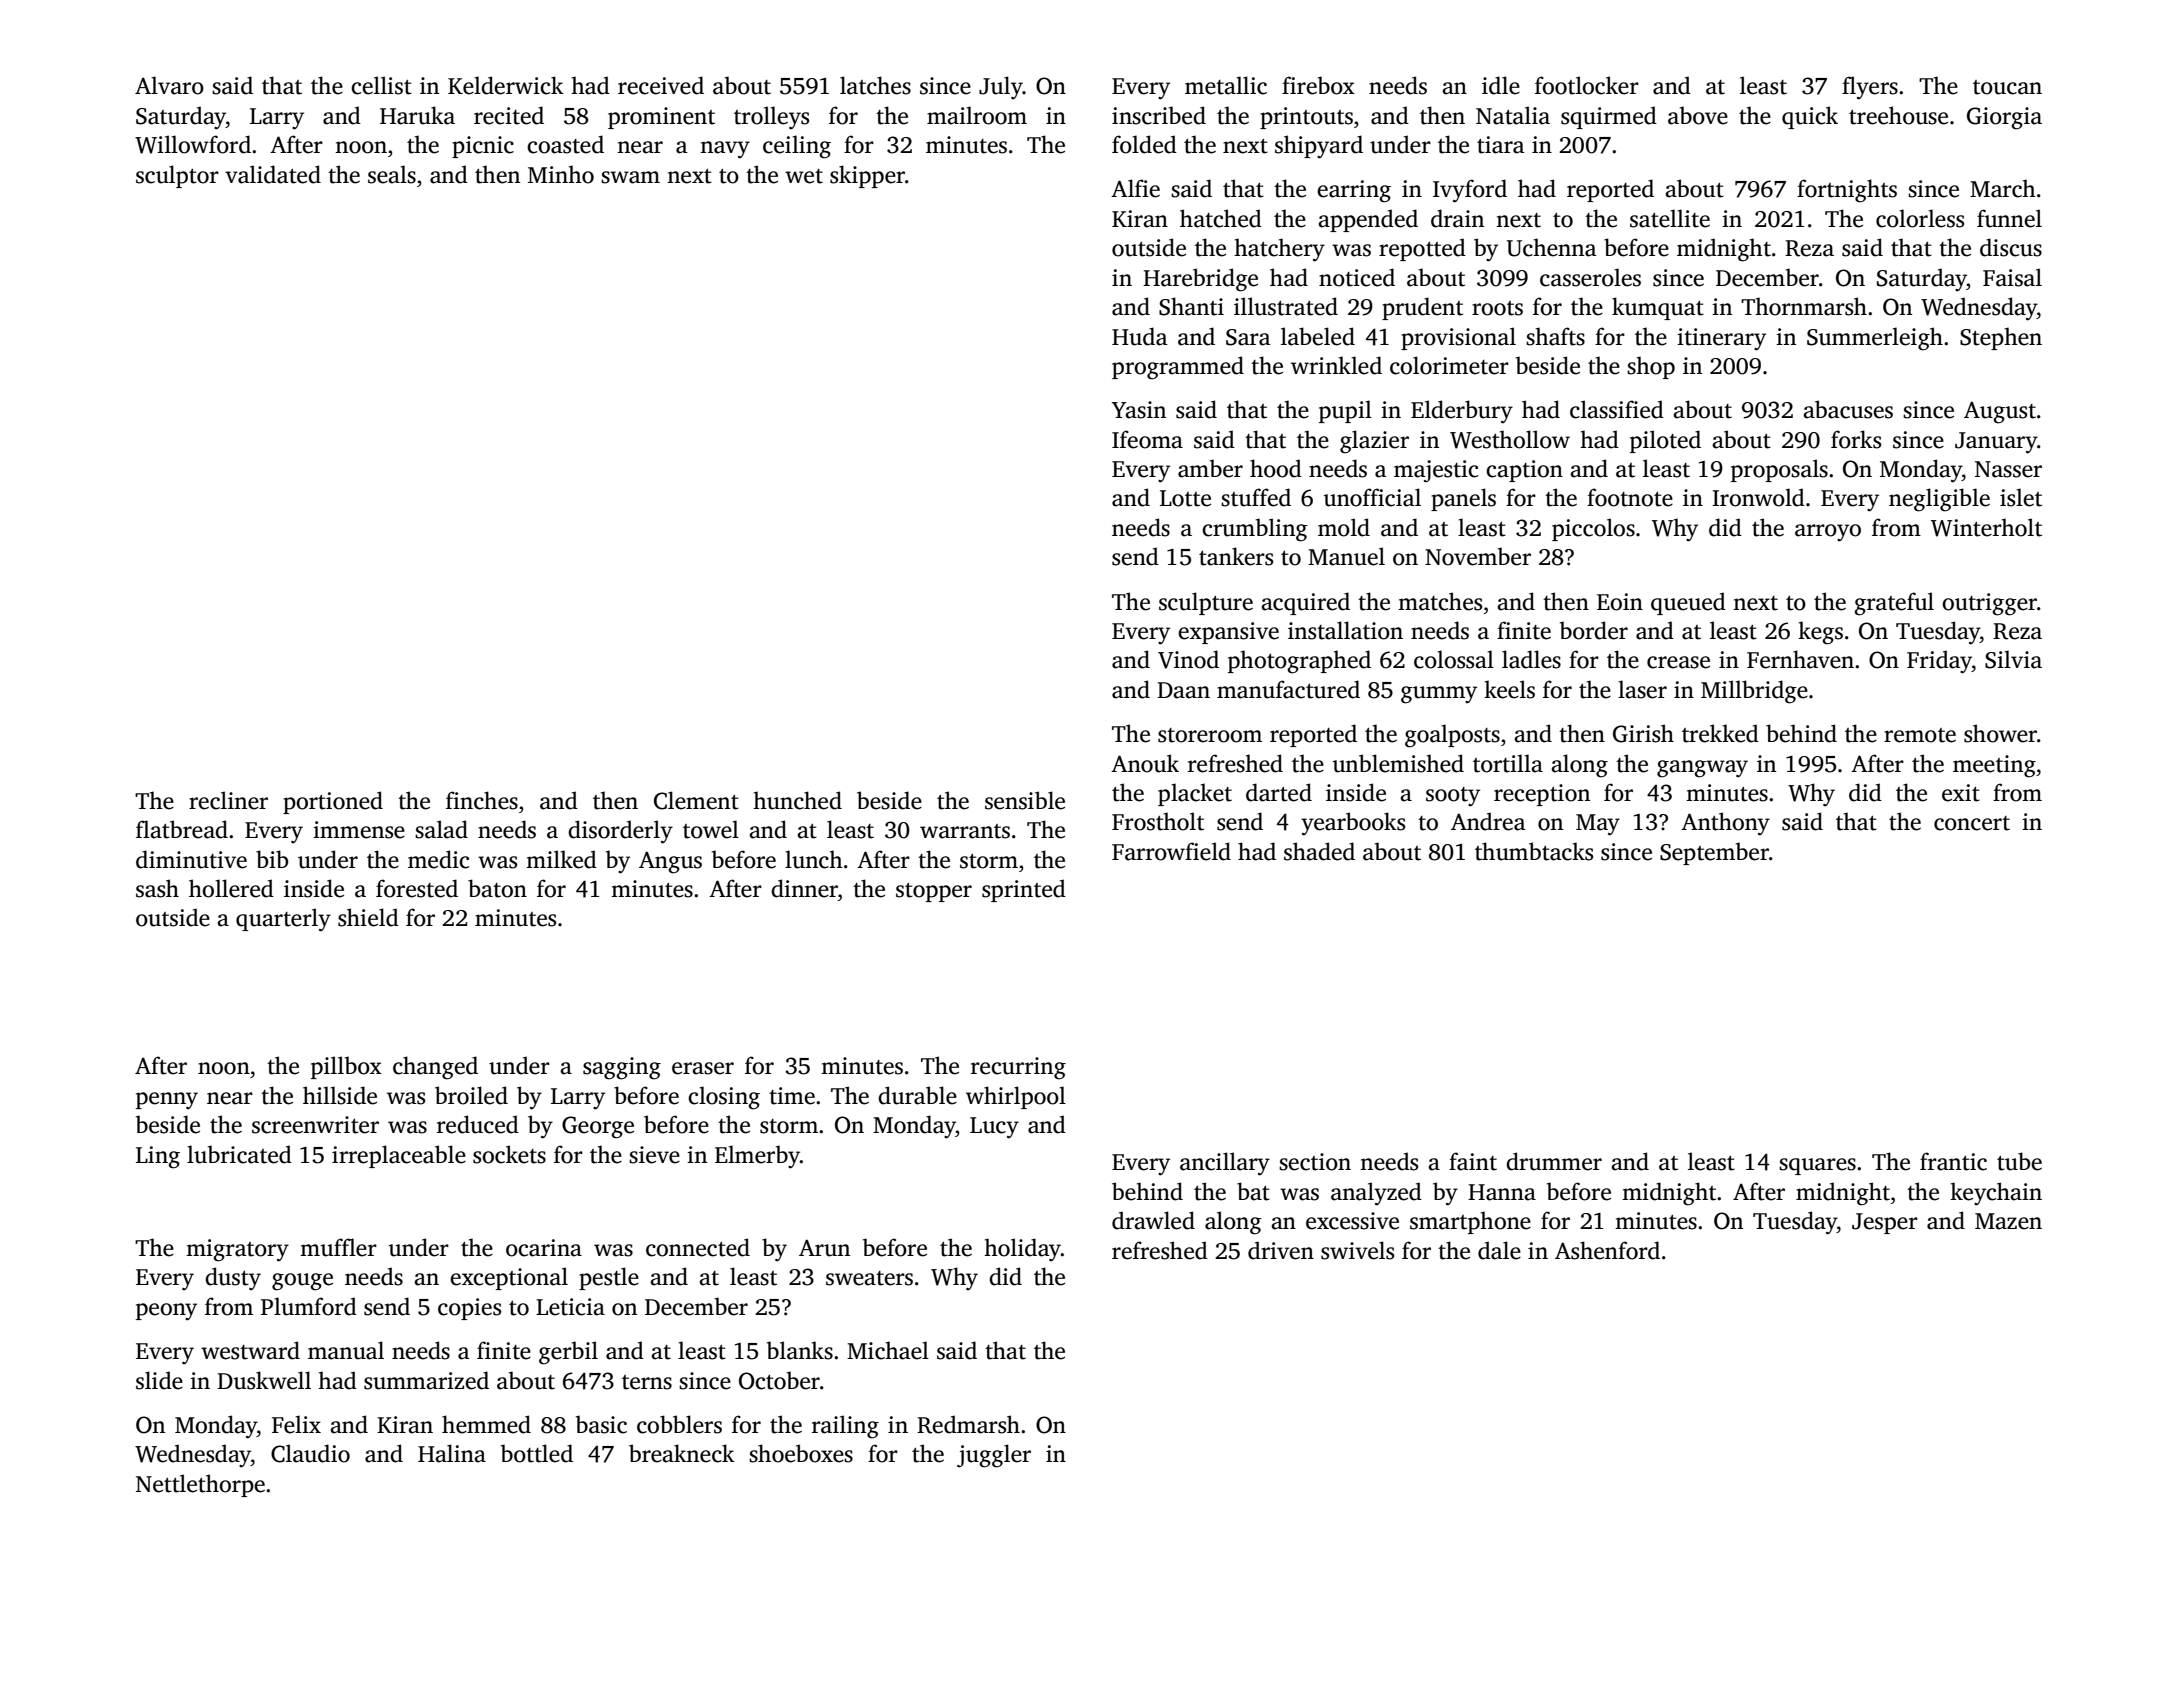 Image resolution: width=2178 pixels, height=1683 pixels. I want to click on sculpture, so click(1206, 603).
